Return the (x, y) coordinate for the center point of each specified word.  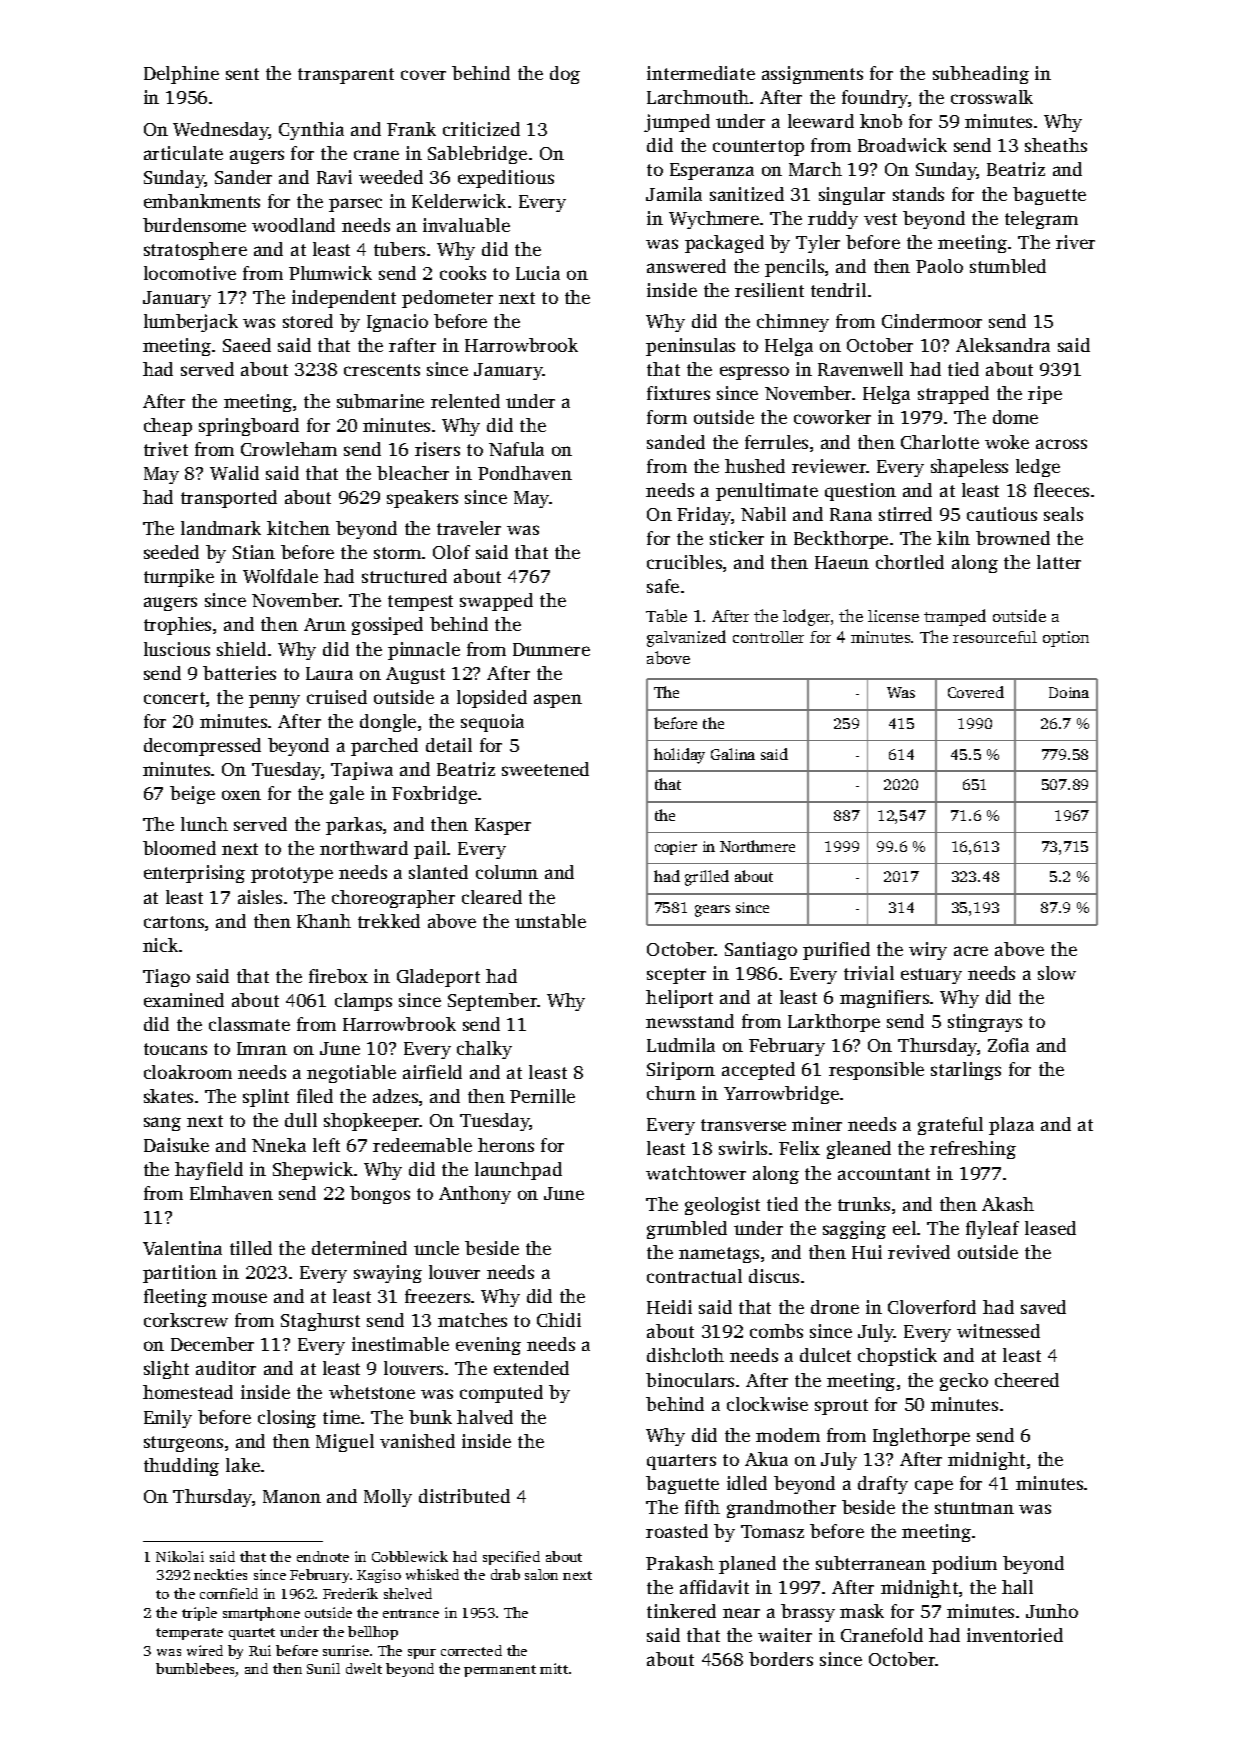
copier (676, 848)
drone (835, 1307)
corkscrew (186, 1320)
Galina (733, 754)
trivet (166, 449)
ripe (1045, 395)
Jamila (674, 194)
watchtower (696, 1173)
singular (852, 196)
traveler (469, 528)
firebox (338, 976)
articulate (183, 153)
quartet (252, 1634)
